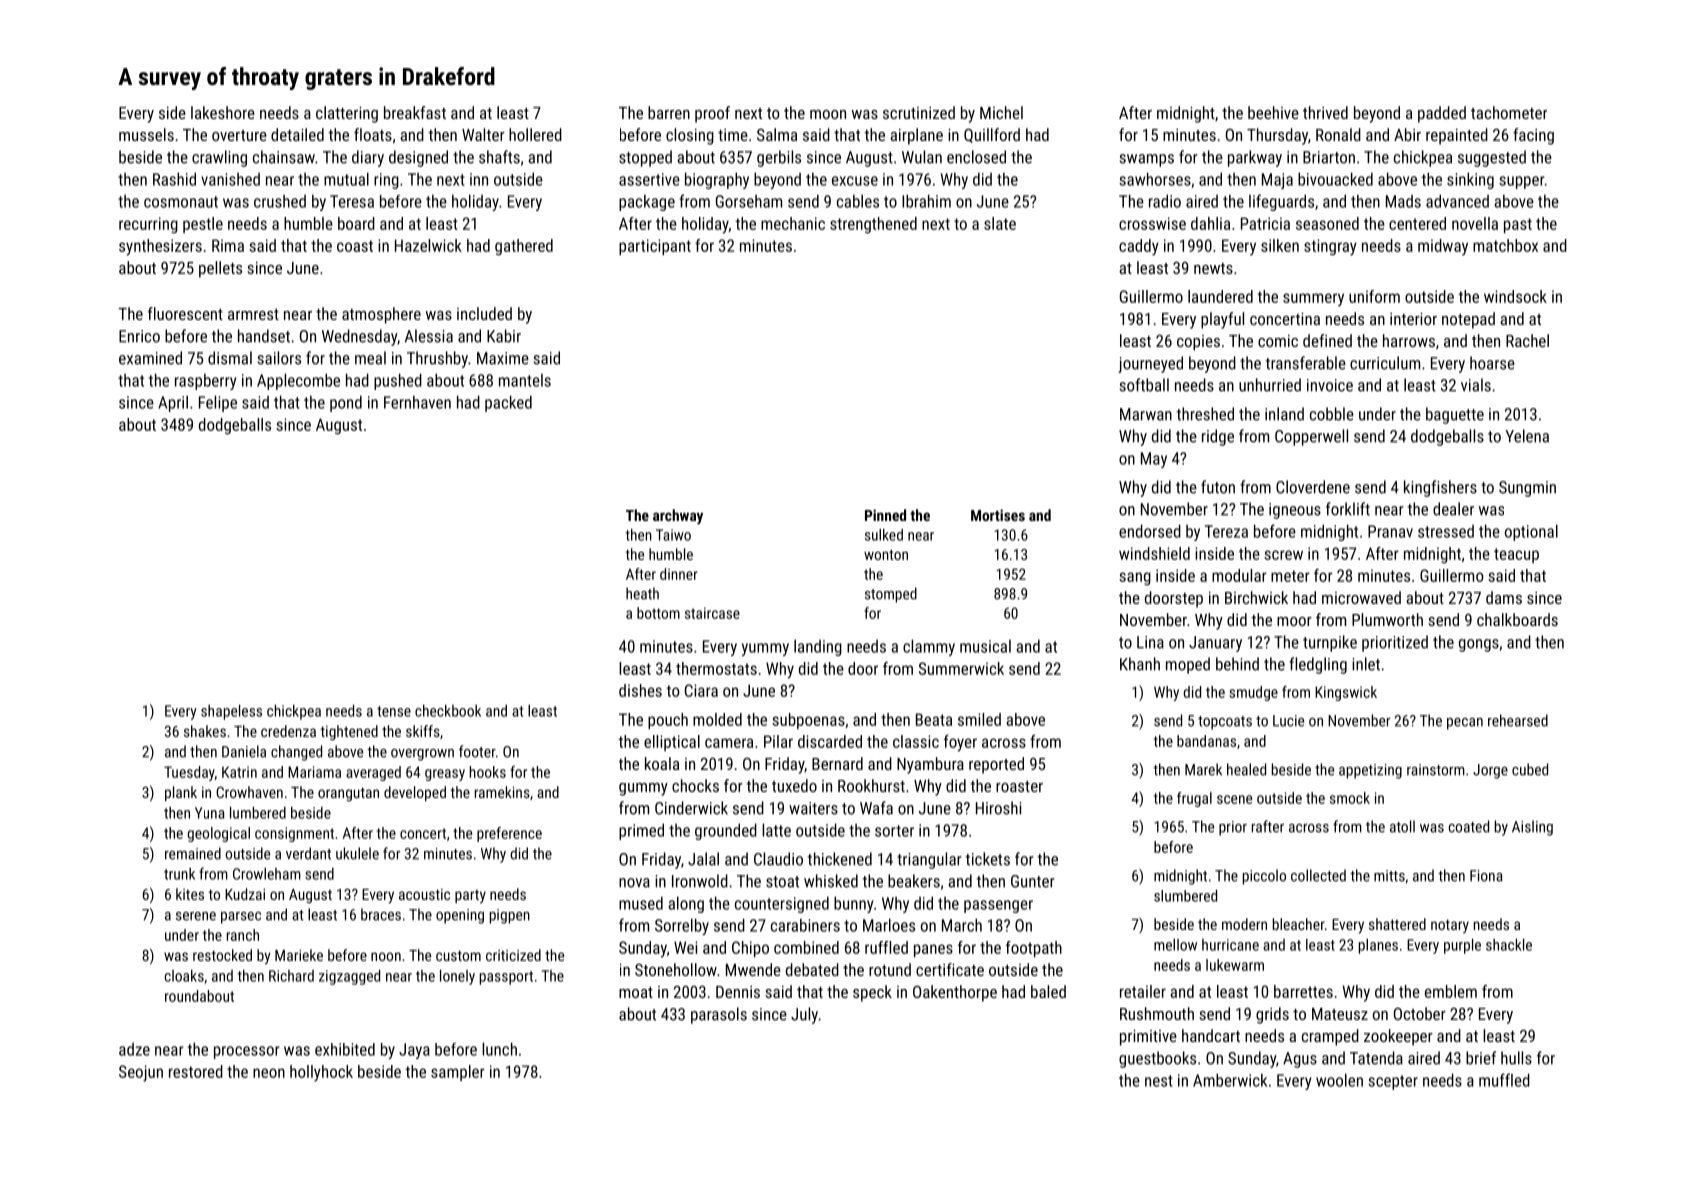 The height and width of the document is (1193, 1687). I want to click on mantels, so click(525, 380).
